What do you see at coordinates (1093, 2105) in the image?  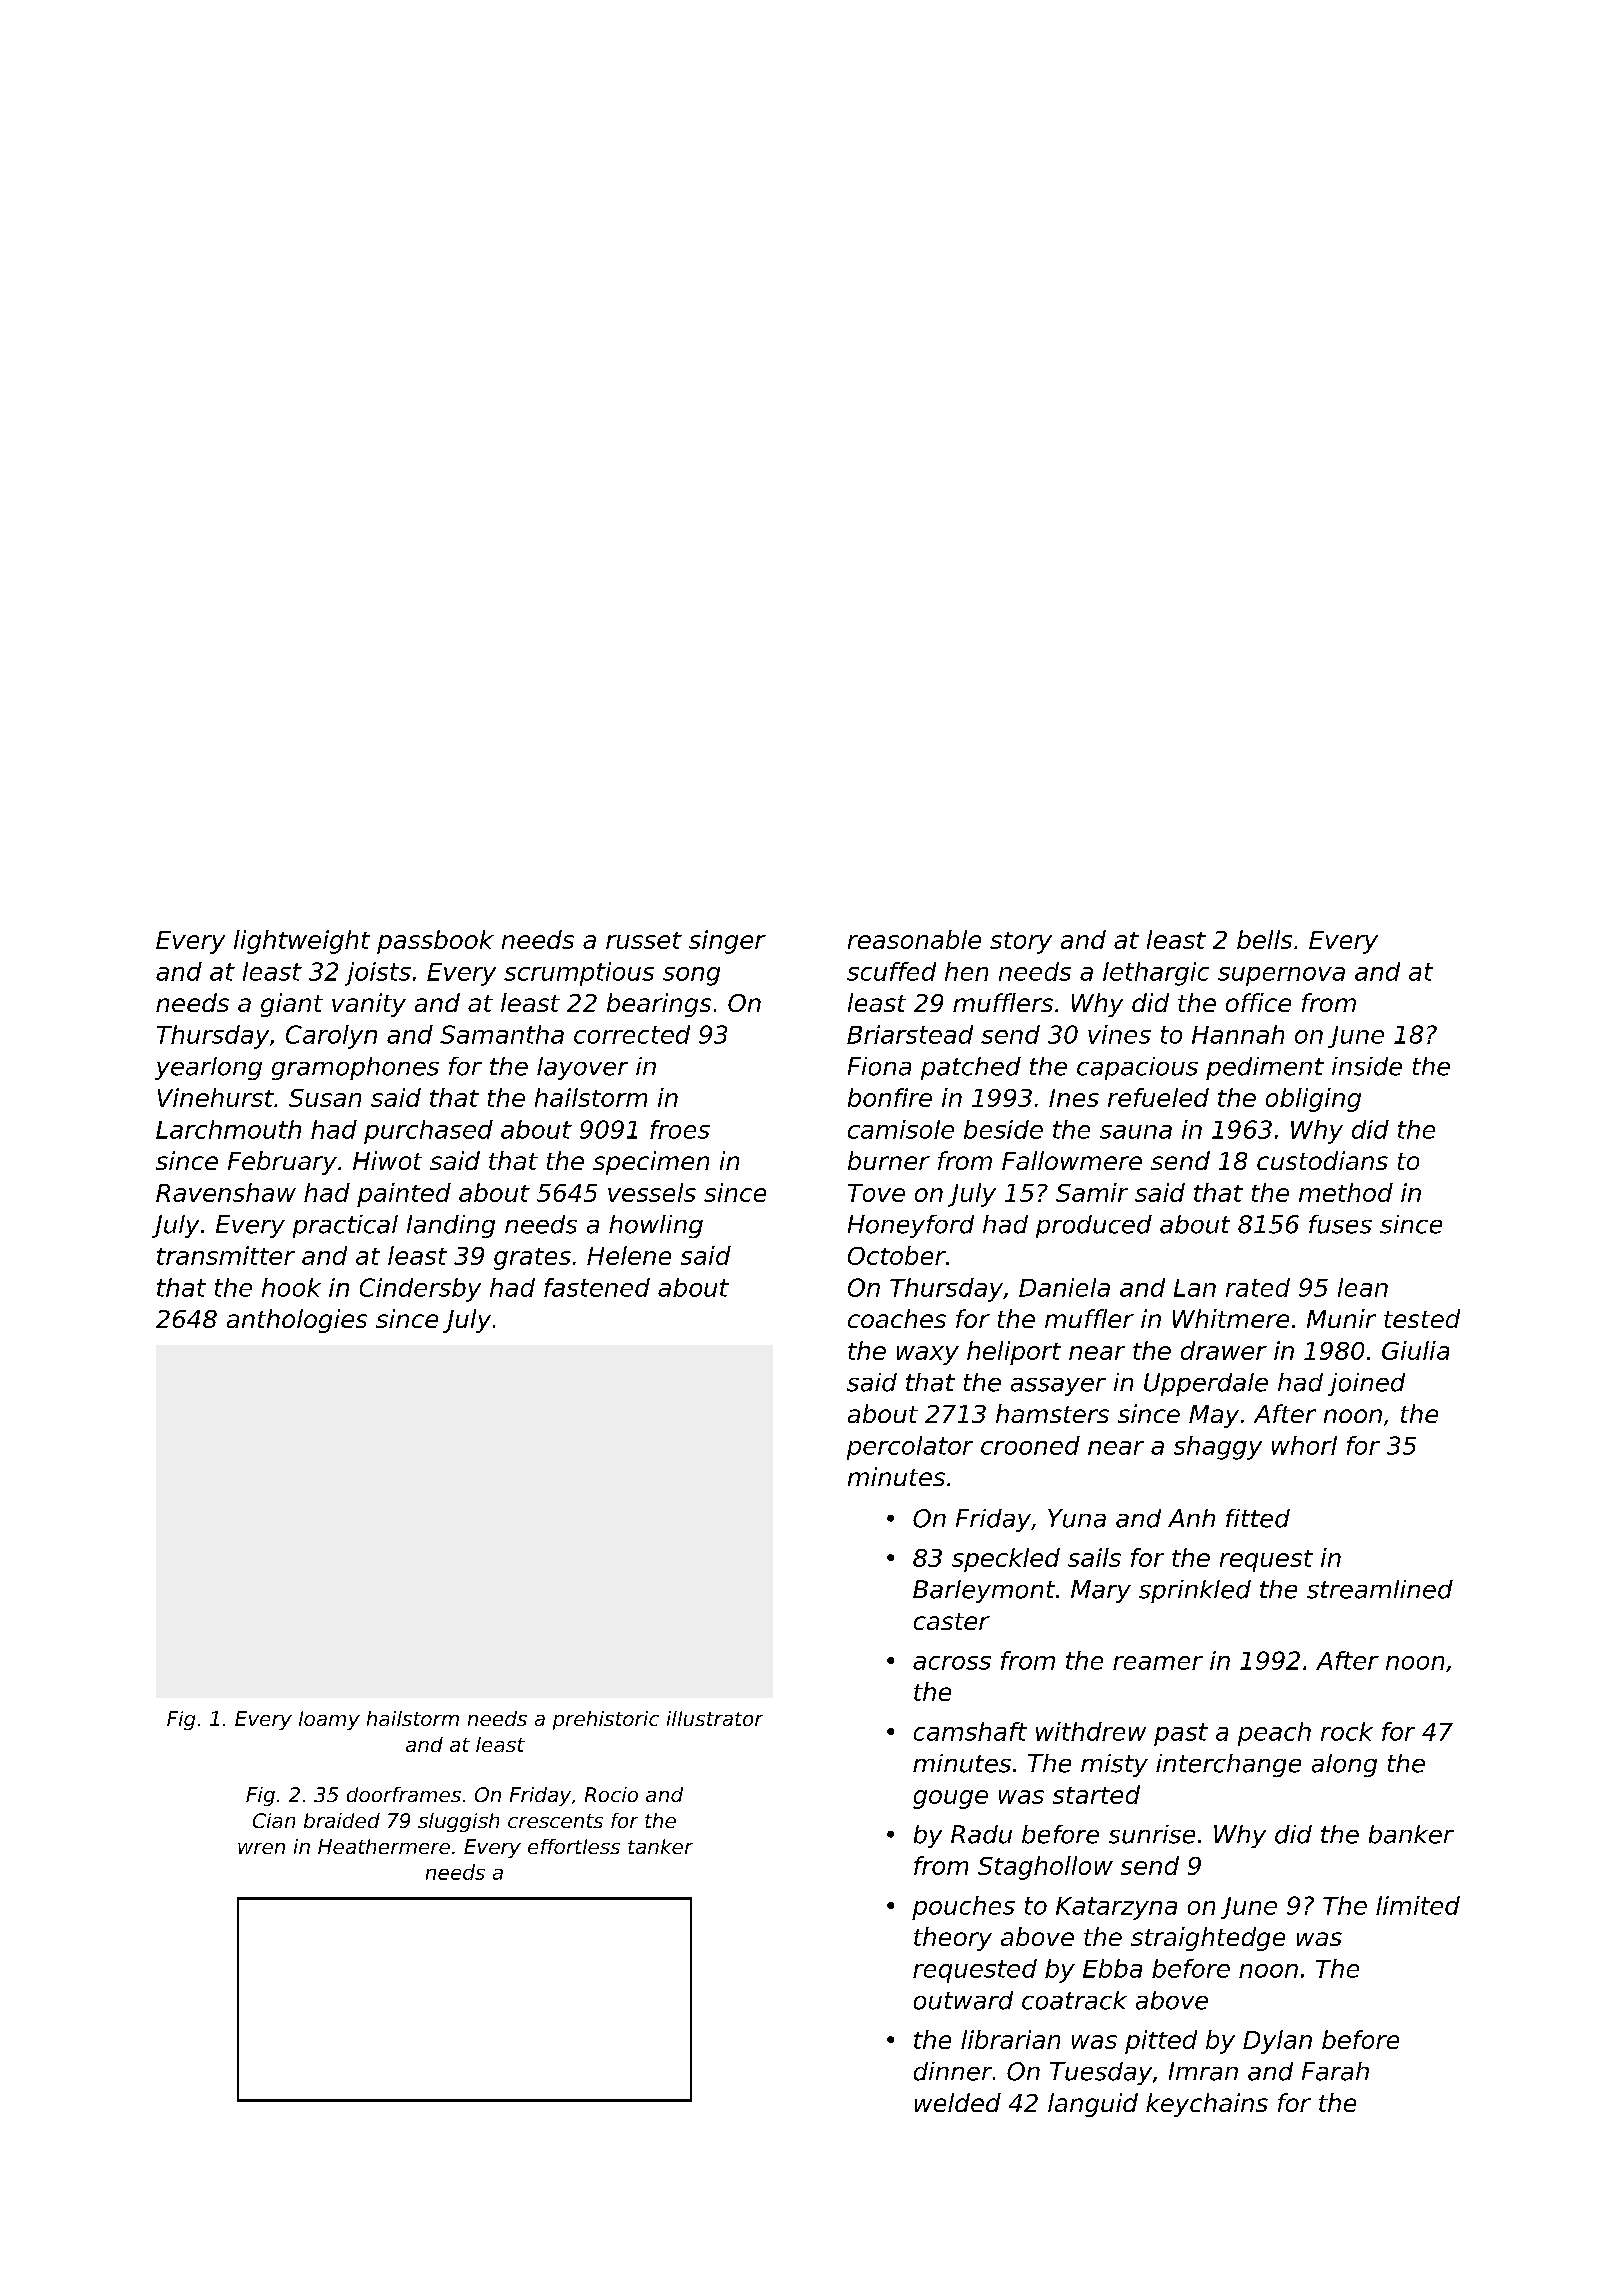 I see `languid` at bounding box center [1093, 2105].
